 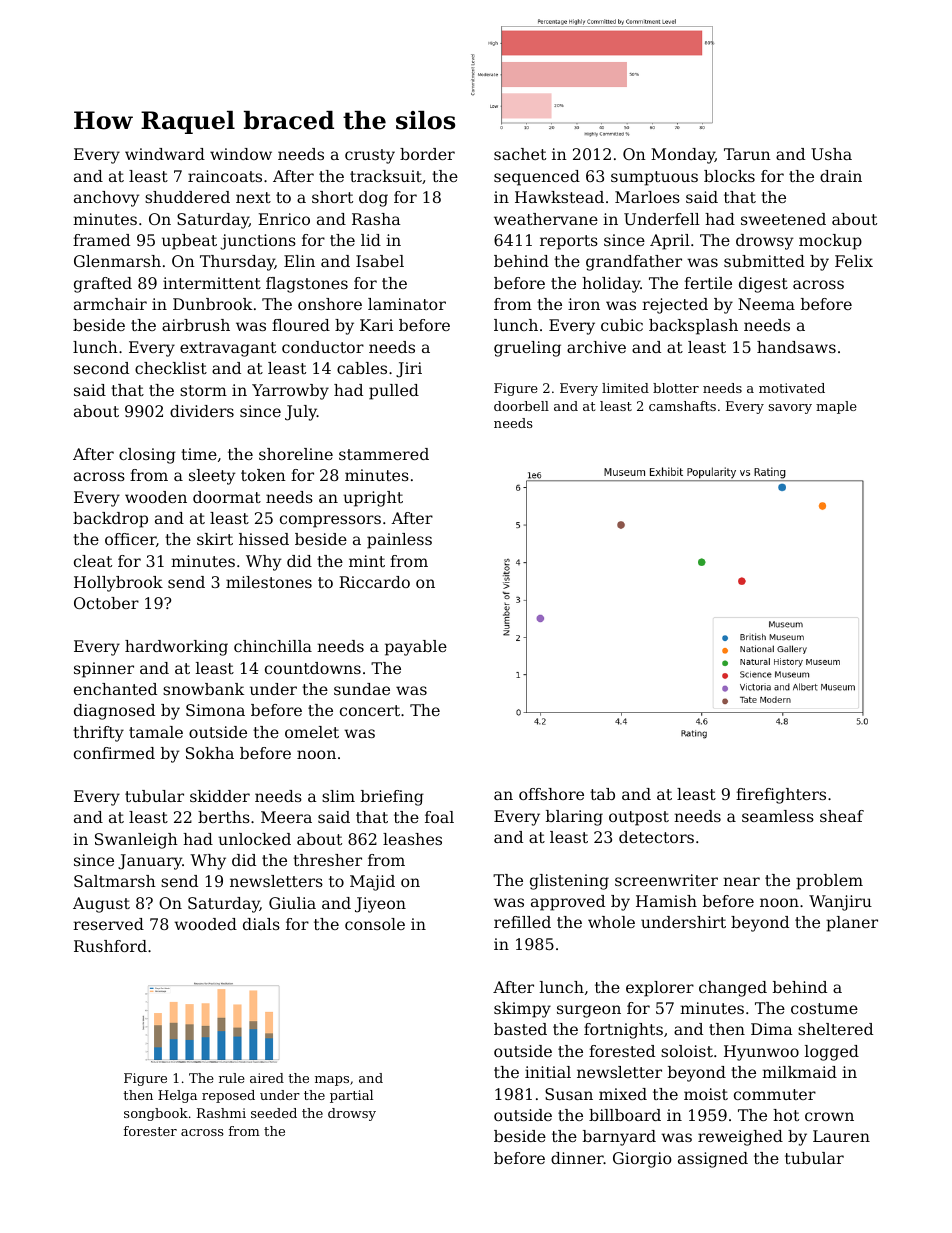 I want to click on cleat, so click(x=93, y=561).
